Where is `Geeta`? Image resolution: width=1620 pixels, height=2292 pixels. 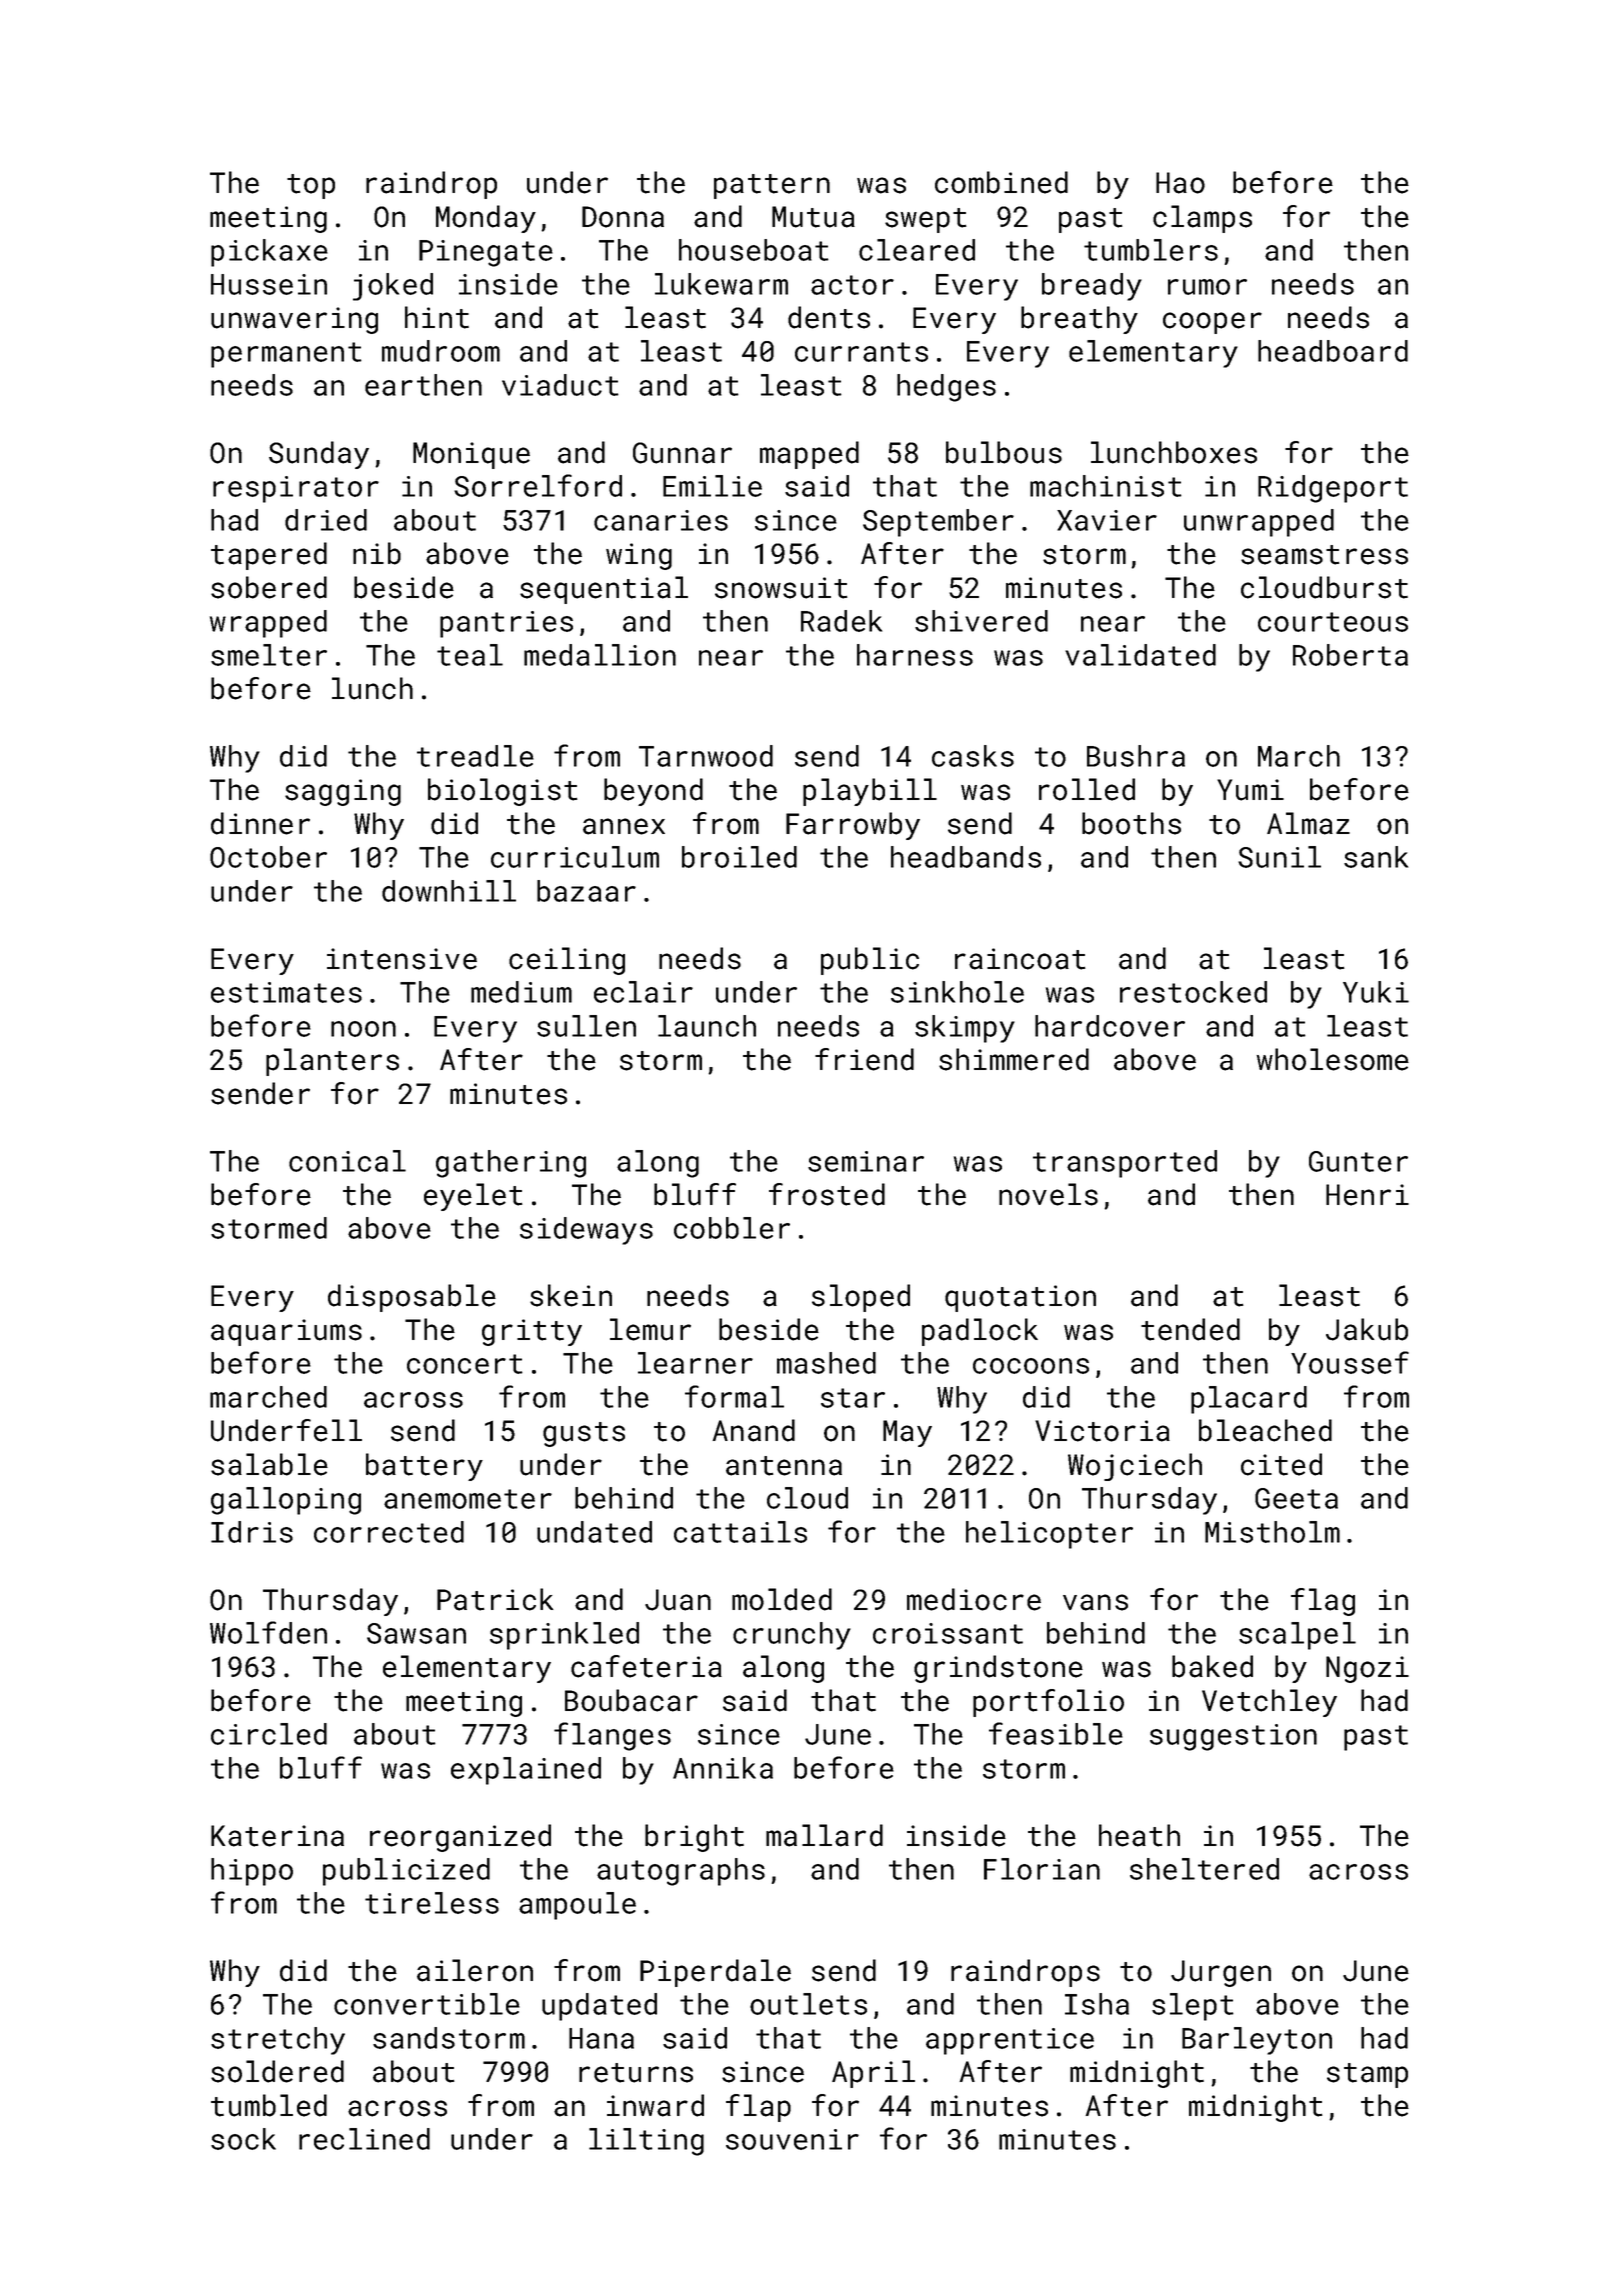 Geeta is located at coordinates (1296, 1498).
